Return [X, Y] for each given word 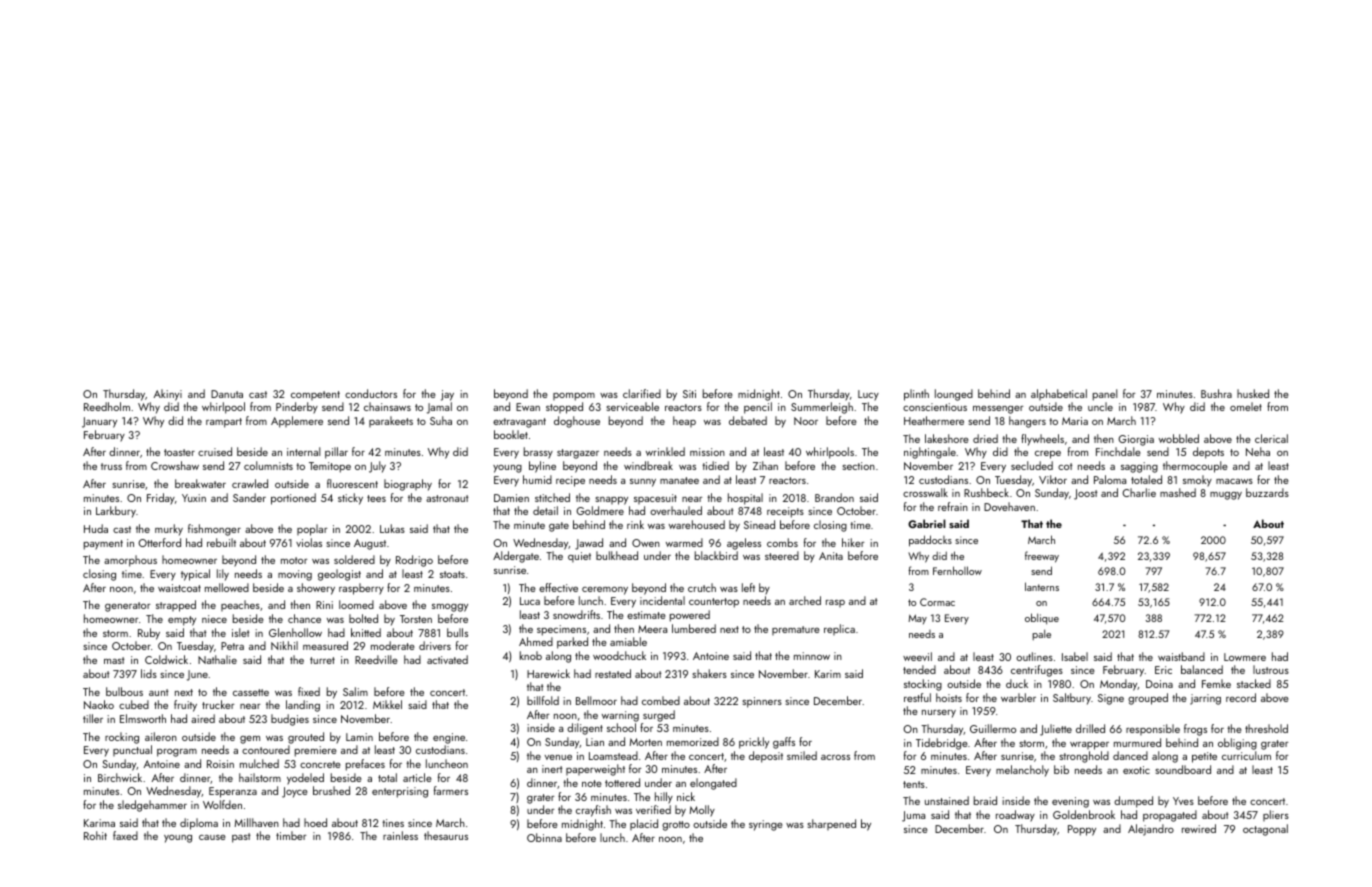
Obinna [544, 837]
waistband [1181, 656]
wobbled [1179, 438]
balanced [1202, 669]
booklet [511, 434]
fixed [309, 691]
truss [111, 466]
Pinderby [297, 408]
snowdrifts [576, 614]
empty [182, 621]
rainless [400, 835]
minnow [812, 656]
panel [1105, 395]
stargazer [578, 454]
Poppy [1082, 830]
